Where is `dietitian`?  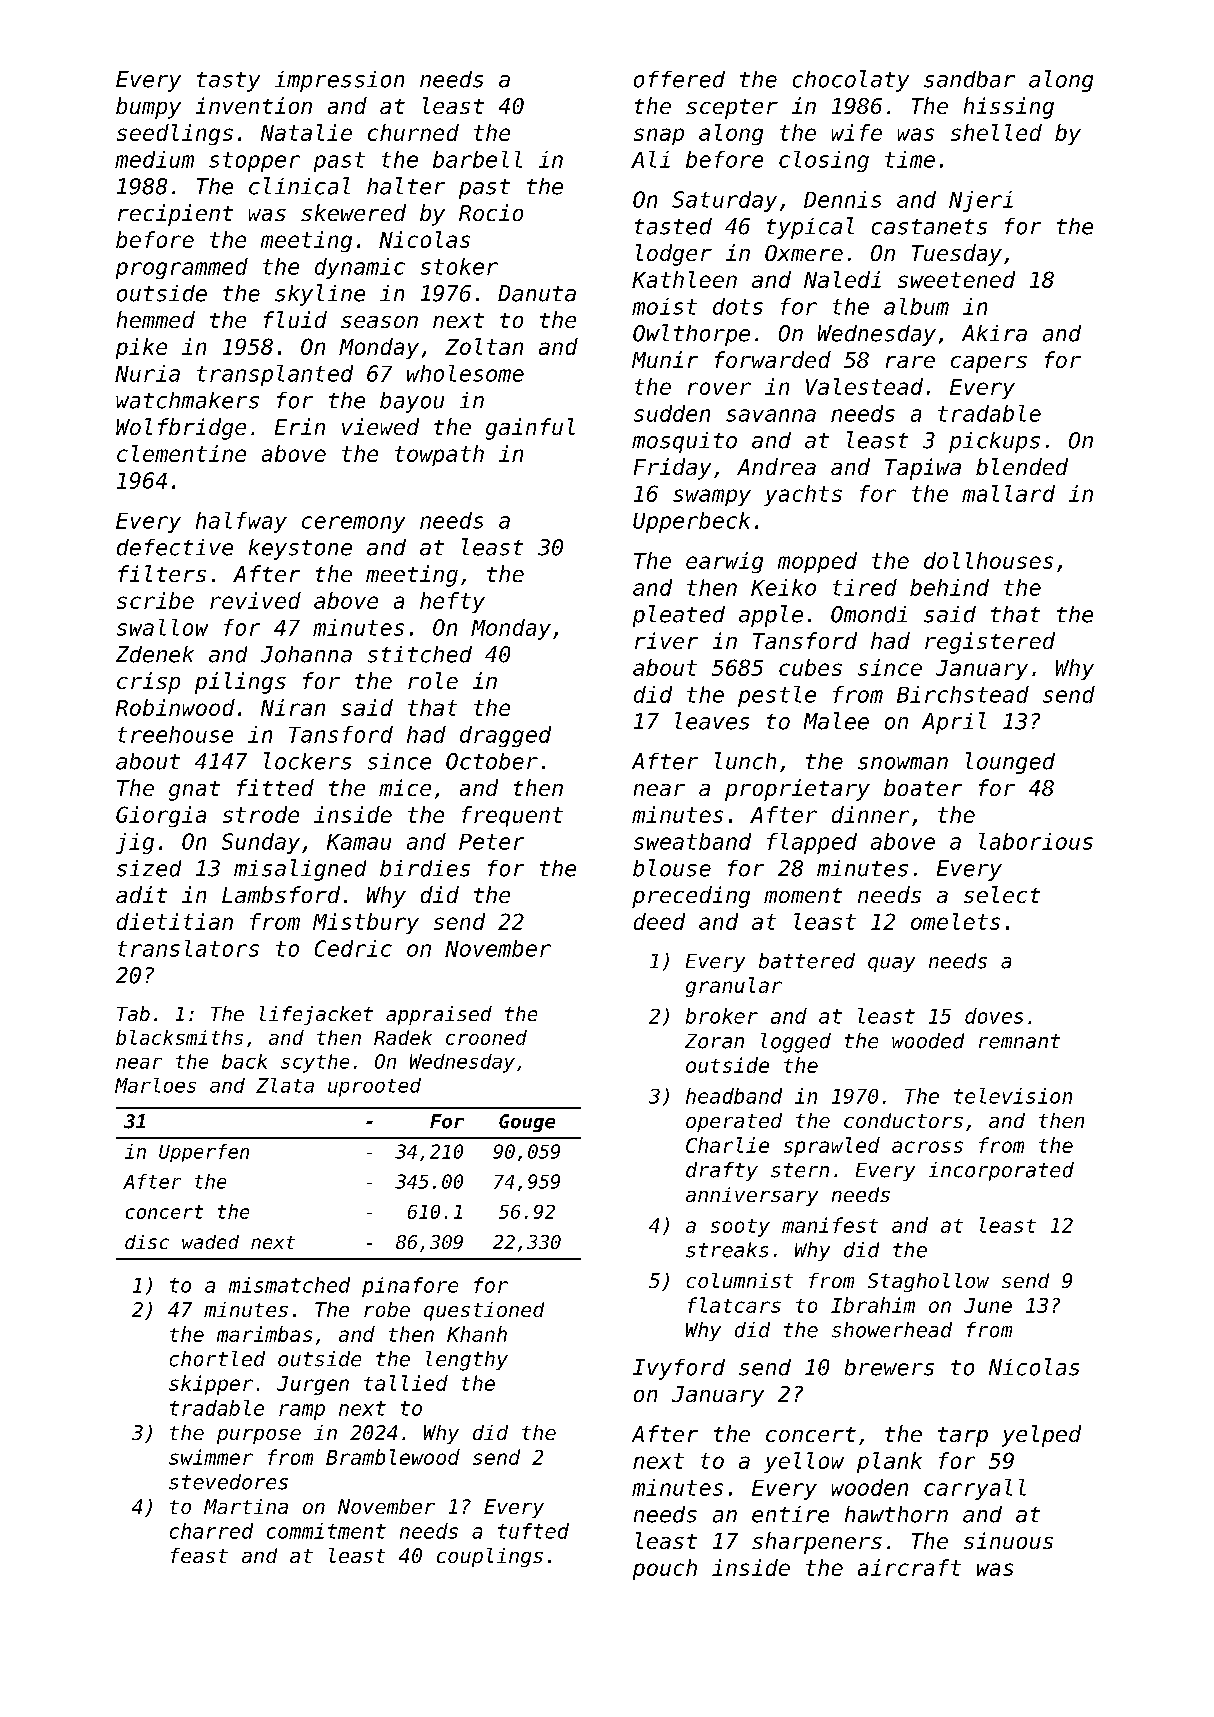 dietitian is located at coordinates (175, 921).
